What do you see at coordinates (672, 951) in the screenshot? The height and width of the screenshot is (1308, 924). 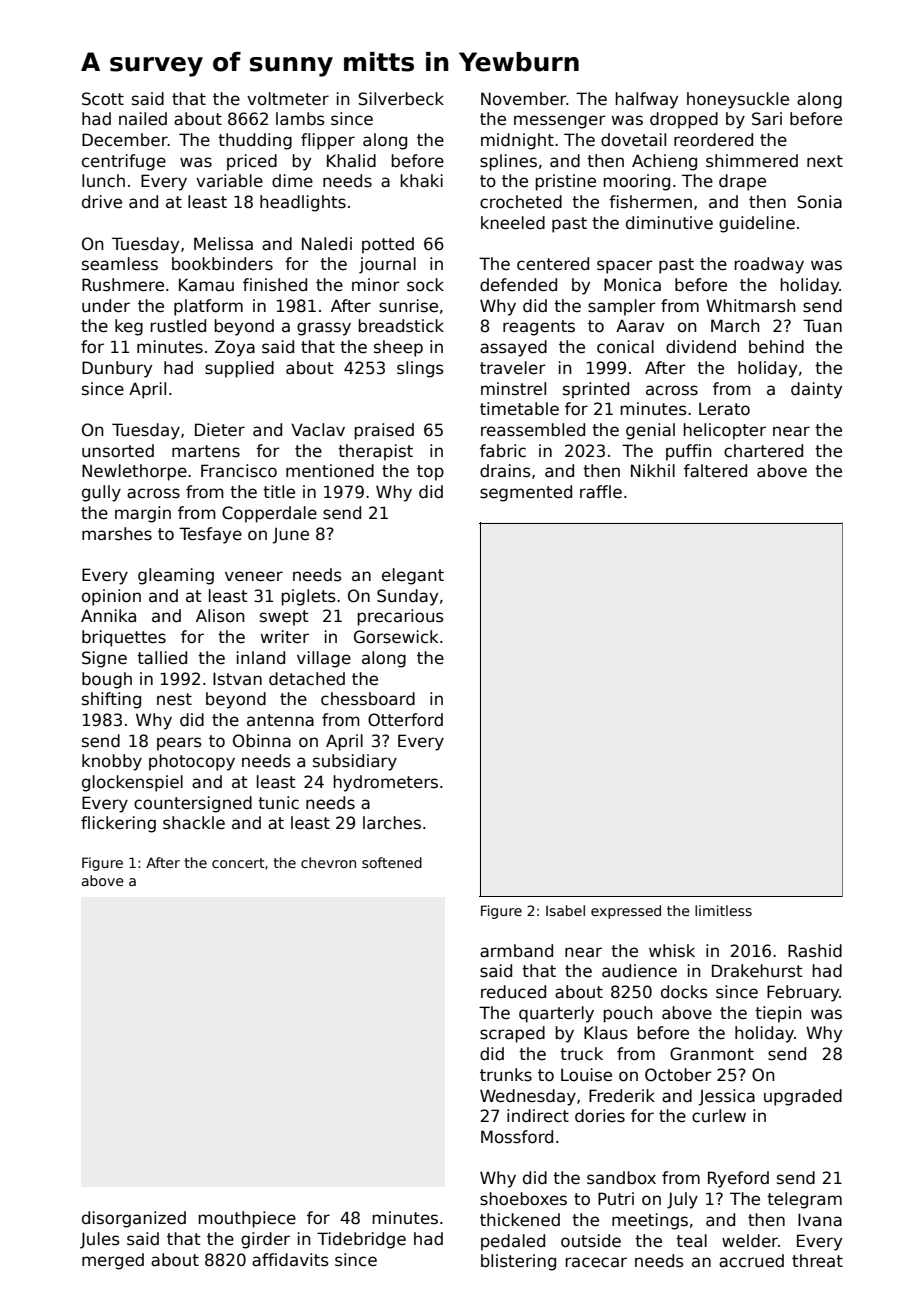 I see `whisk` at bounding box center [672, 951].
